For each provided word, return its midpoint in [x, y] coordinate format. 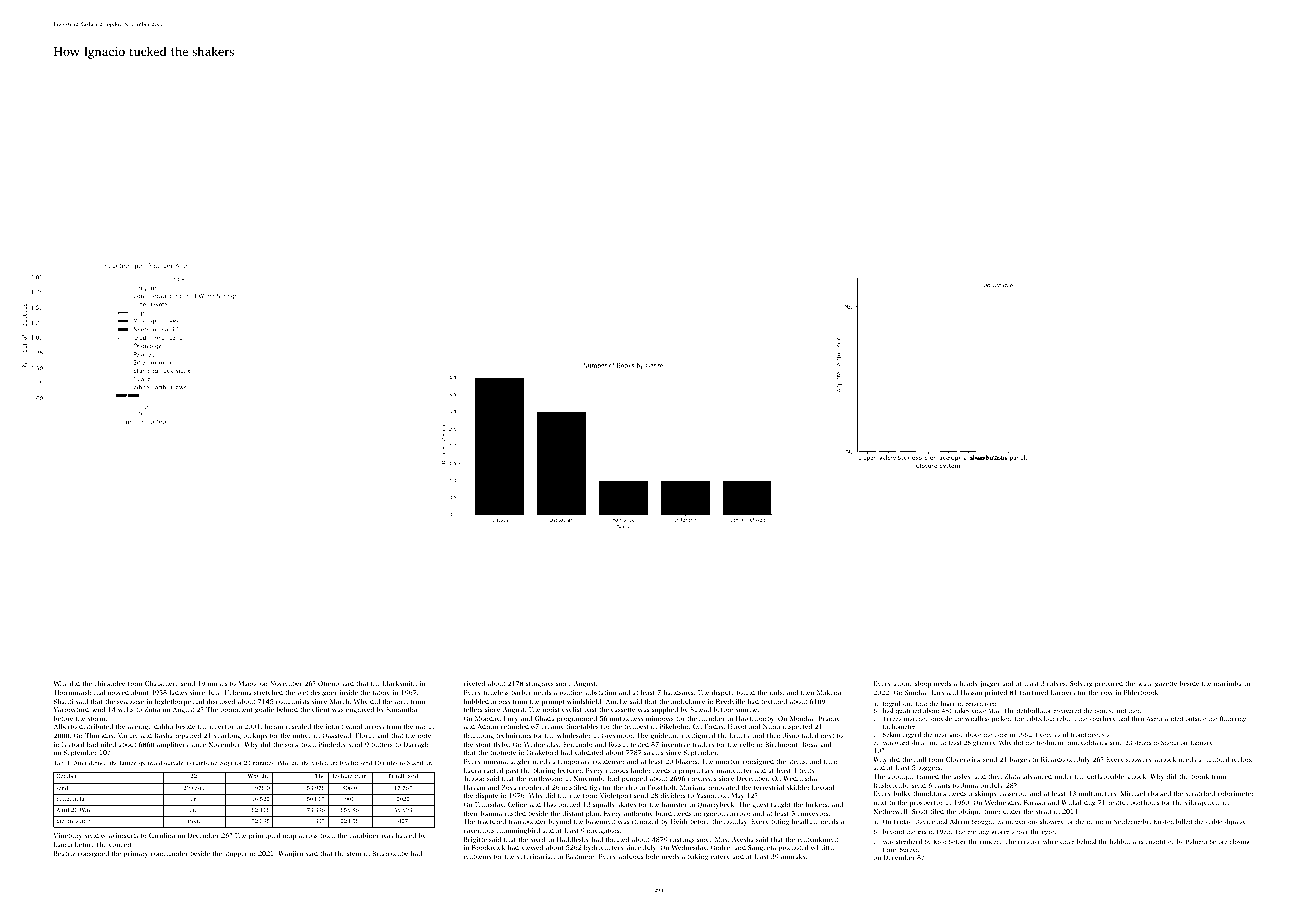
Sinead [700, 709]
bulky [902, 794]
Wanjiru [290, 854]
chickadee [109, 683]
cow [1107, 693]
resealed [298, 726]
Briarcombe [390, 853]
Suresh [909, 849]
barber [521, 692]
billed [1184, 821]
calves [1056, 683]
